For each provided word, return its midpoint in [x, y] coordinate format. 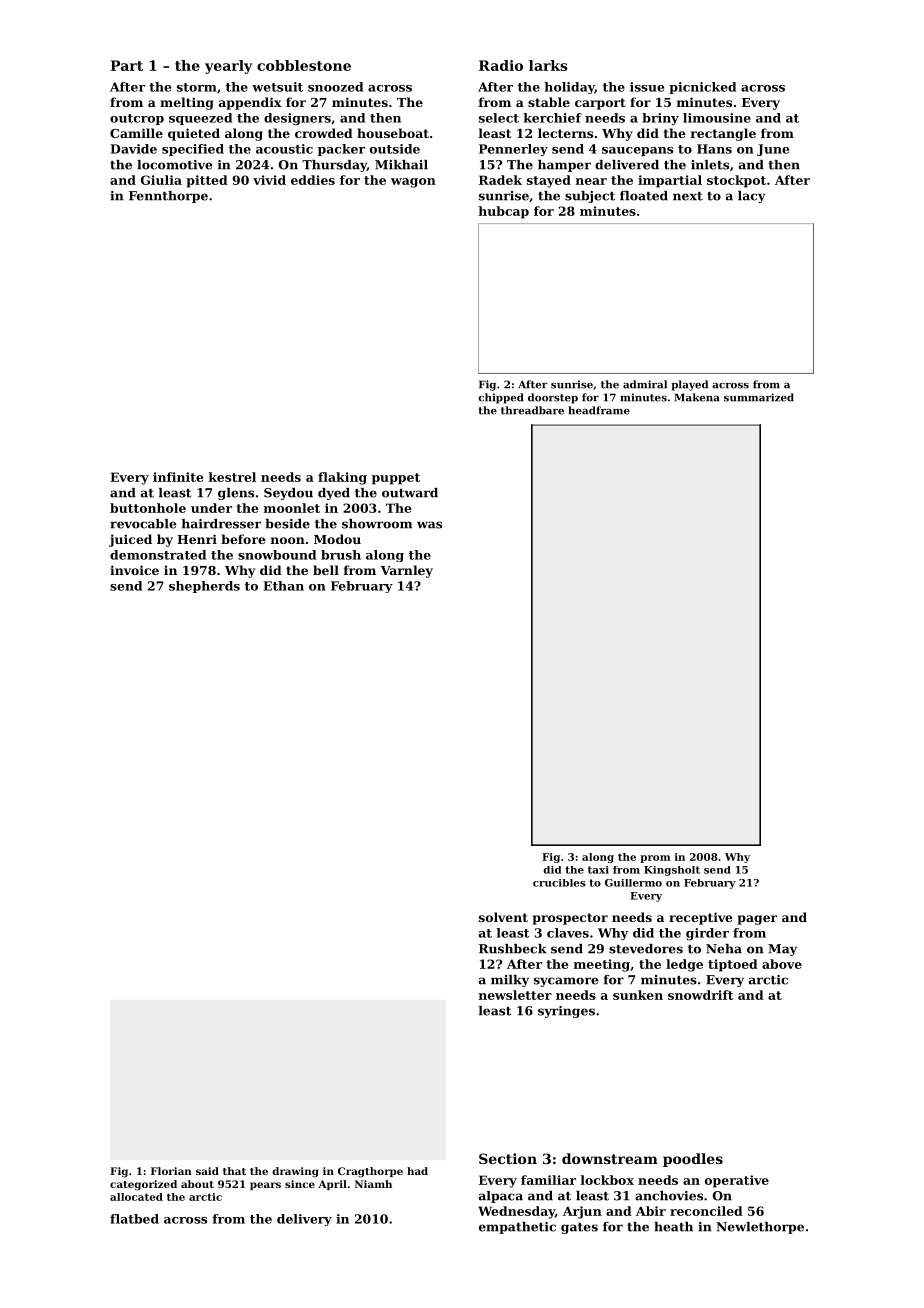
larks [548, 65]
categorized [143, 1185]
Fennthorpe [168, 197]
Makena [697, 397]
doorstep [553, 398]
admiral [645, 384]
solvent [503, 917]
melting [187, 103]
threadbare [532, 410]
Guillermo [633, 883]
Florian [171, 1171]
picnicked [702, 88]
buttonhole [148, 508]
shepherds [204, 587]
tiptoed [733, 965]
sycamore [566, 982]
